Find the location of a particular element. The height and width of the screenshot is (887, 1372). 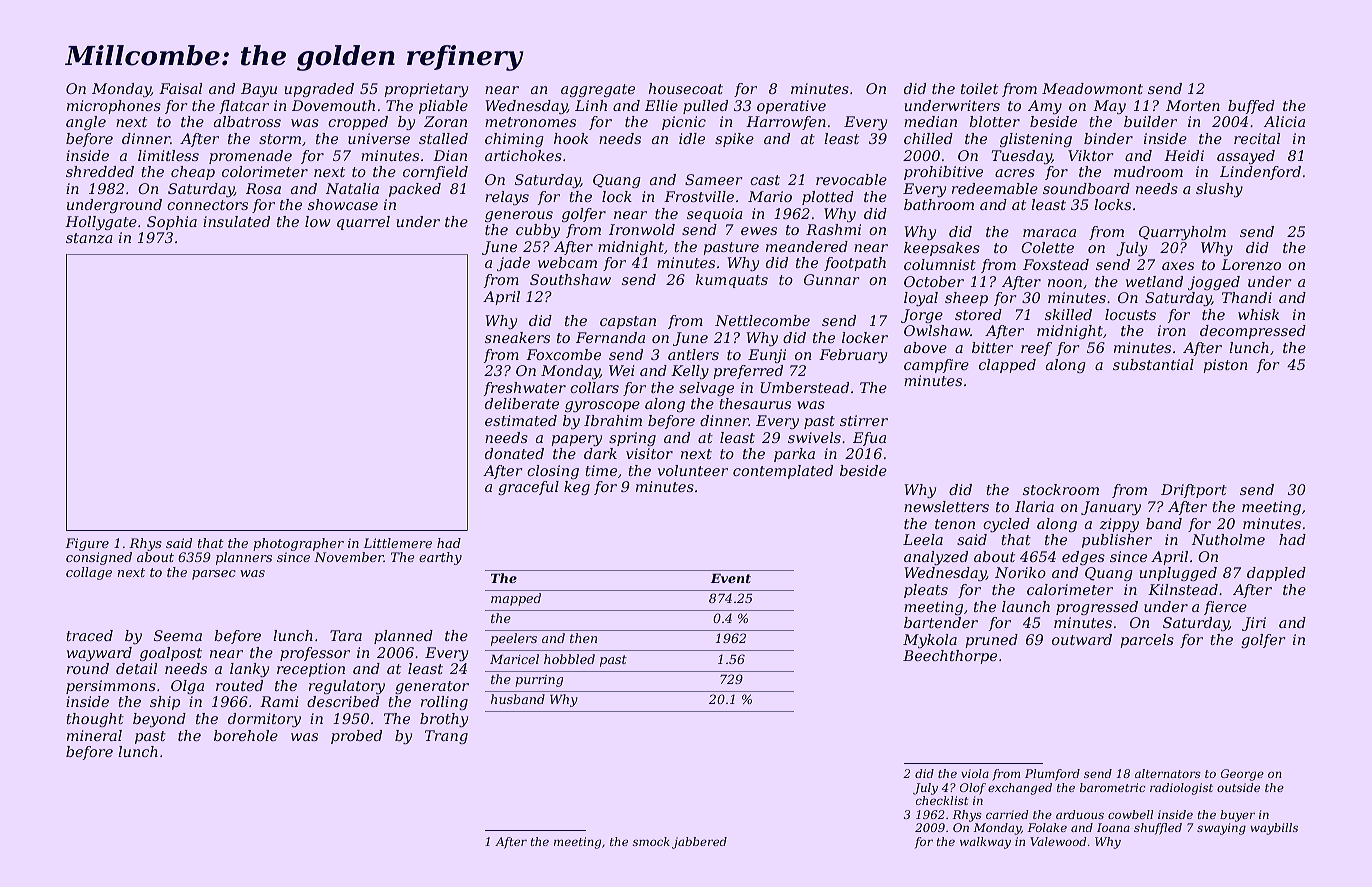

sequoia is located at coordinates (715, 215).
